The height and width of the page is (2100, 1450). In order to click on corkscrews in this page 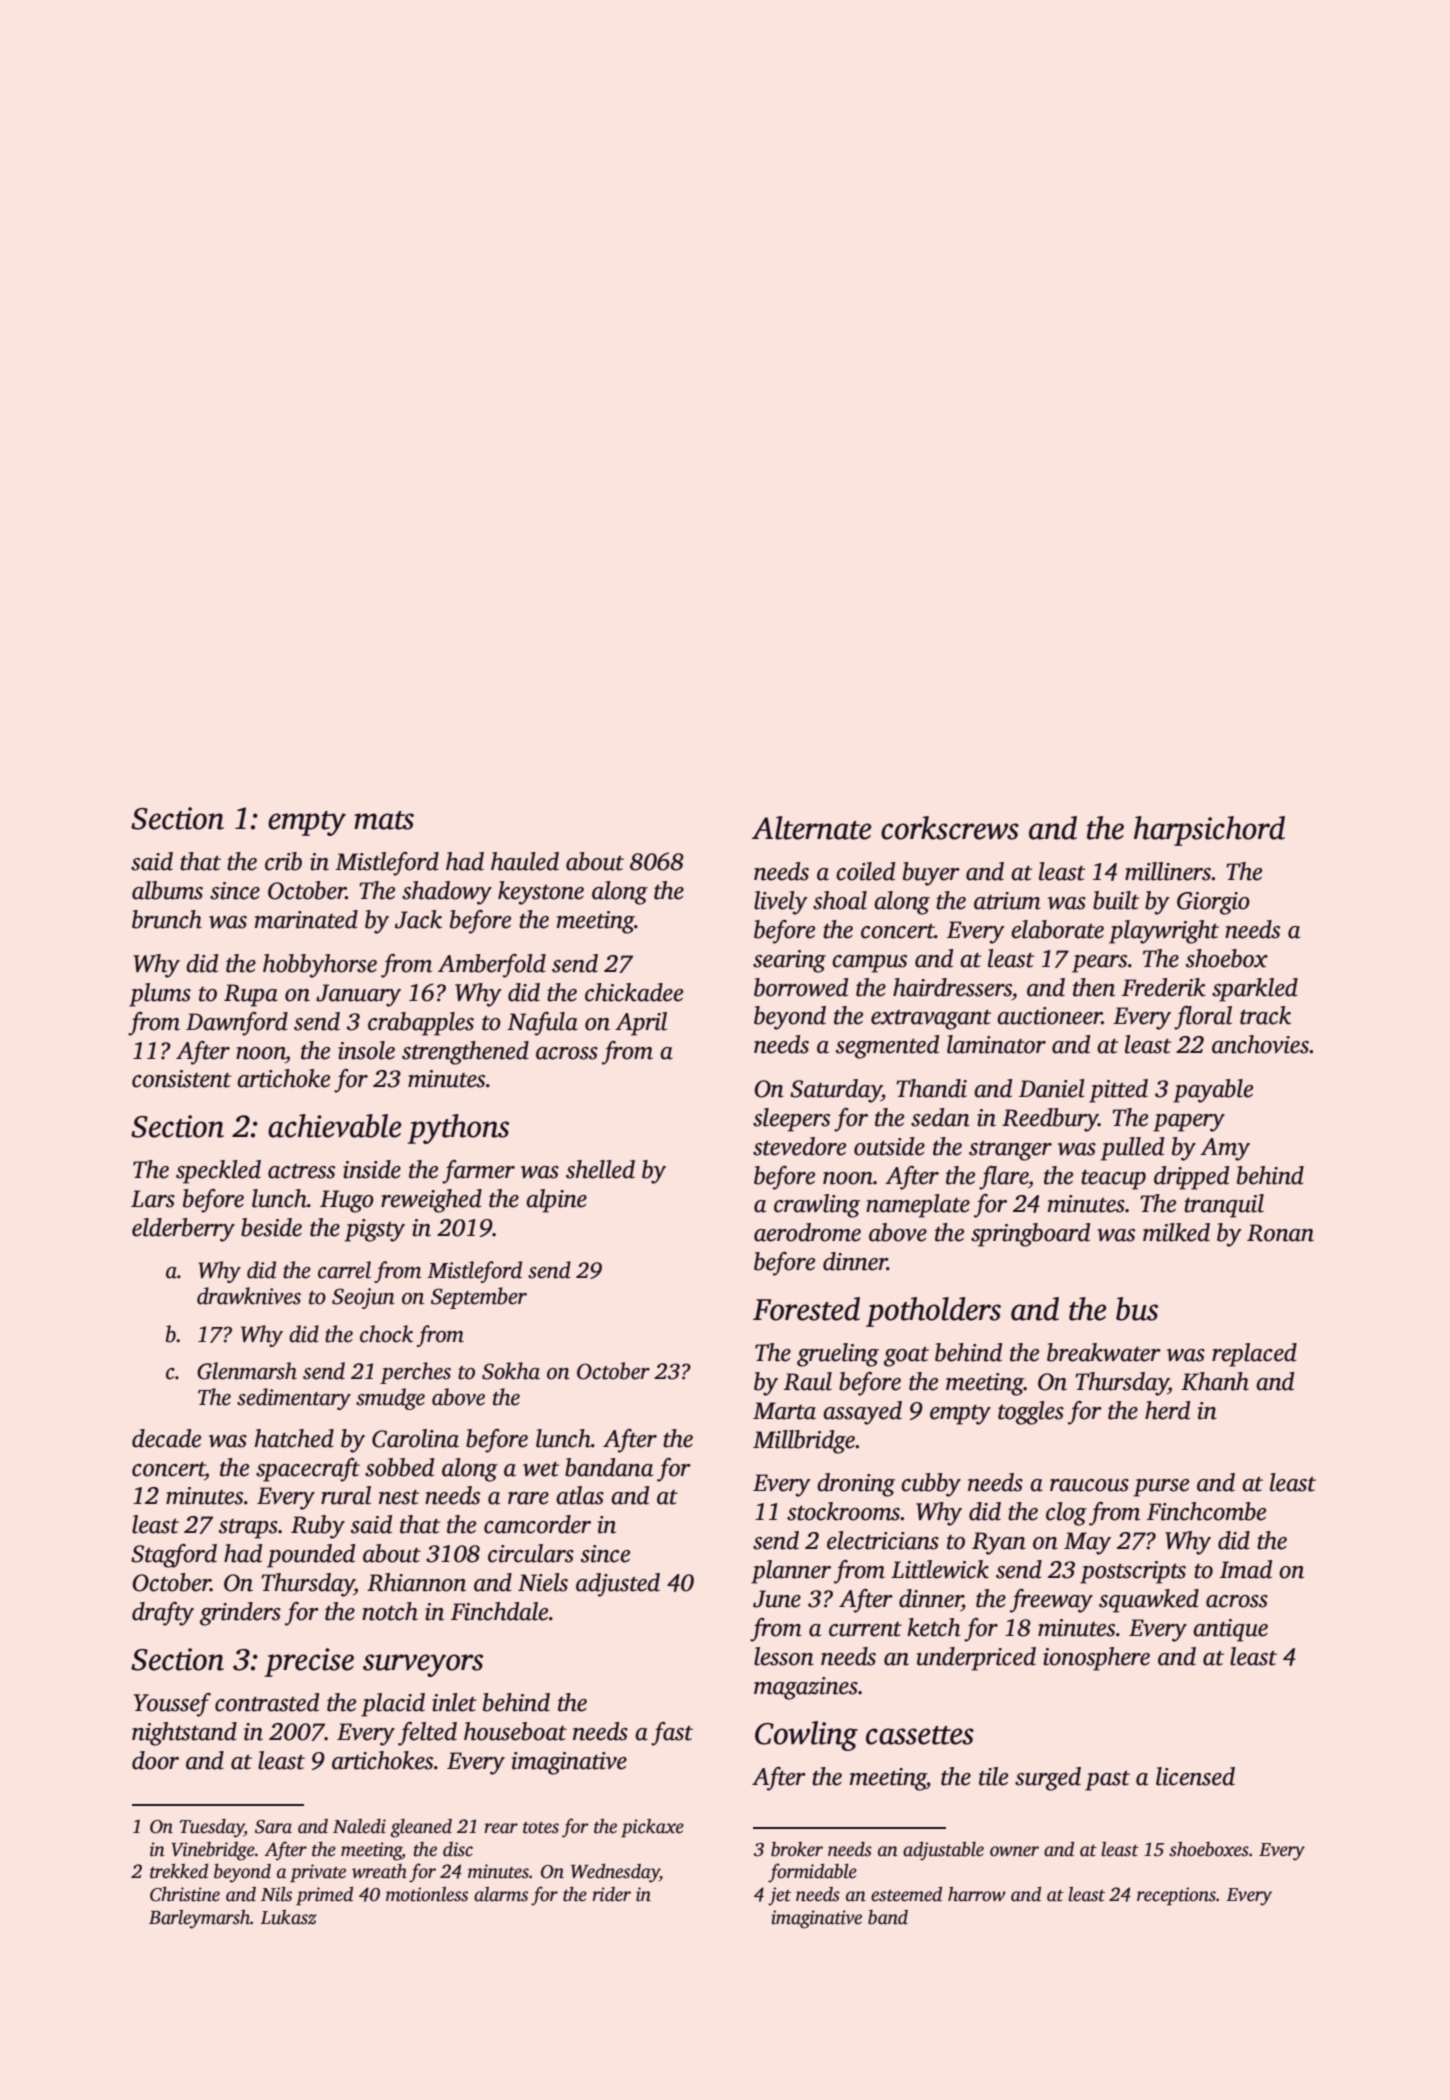, I will do `click(950, 828)`.
